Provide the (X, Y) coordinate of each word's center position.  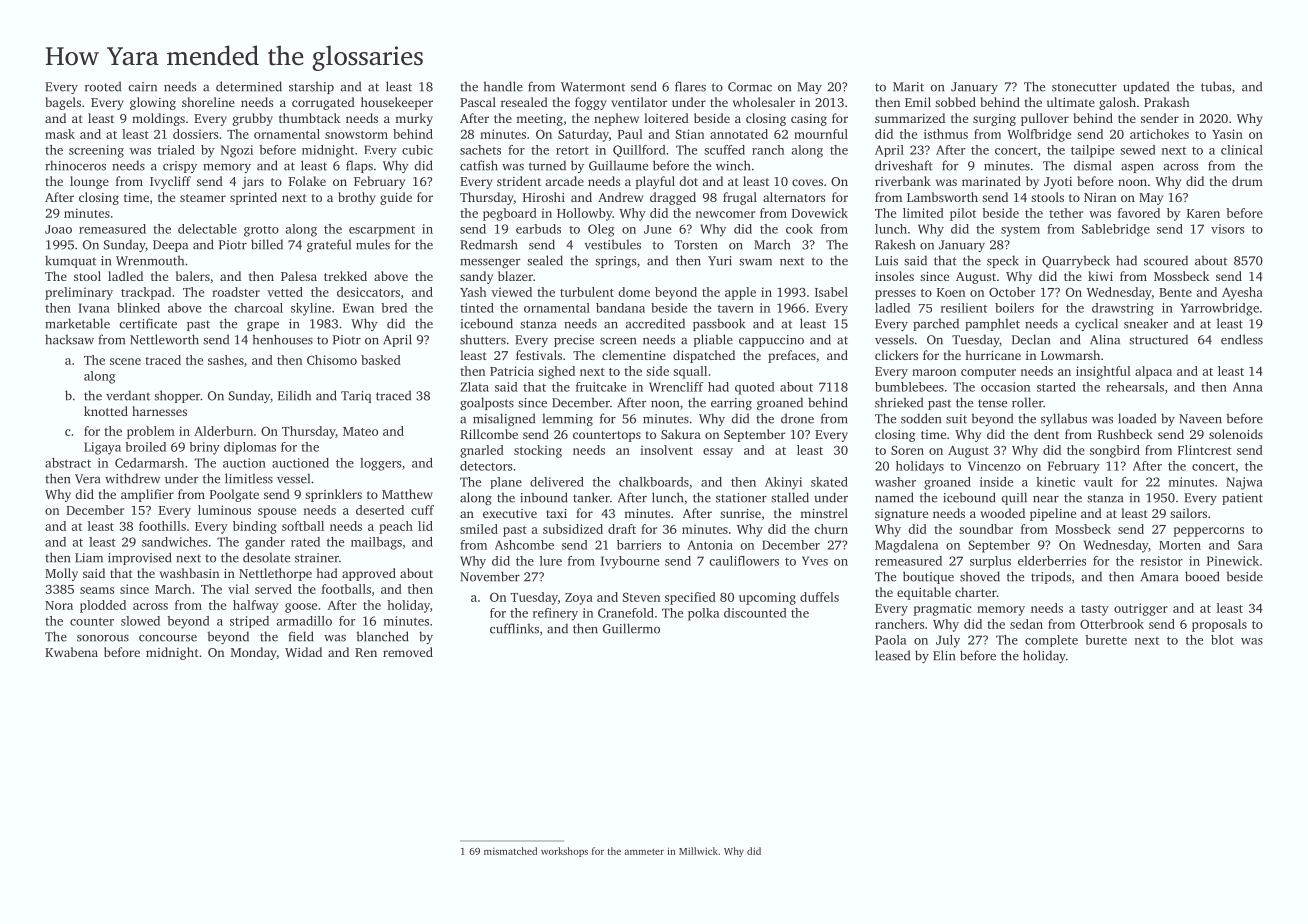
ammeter (644, 852)
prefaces (792, 356)
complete (1051, 641)
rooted (103, 86)
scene (125, 361)
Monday (254, 653)
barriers (639, 545)
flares (690, 86)
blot (1222, 640)
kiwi (1100, 276)
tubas (1216, 86)
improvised (140, 558)
